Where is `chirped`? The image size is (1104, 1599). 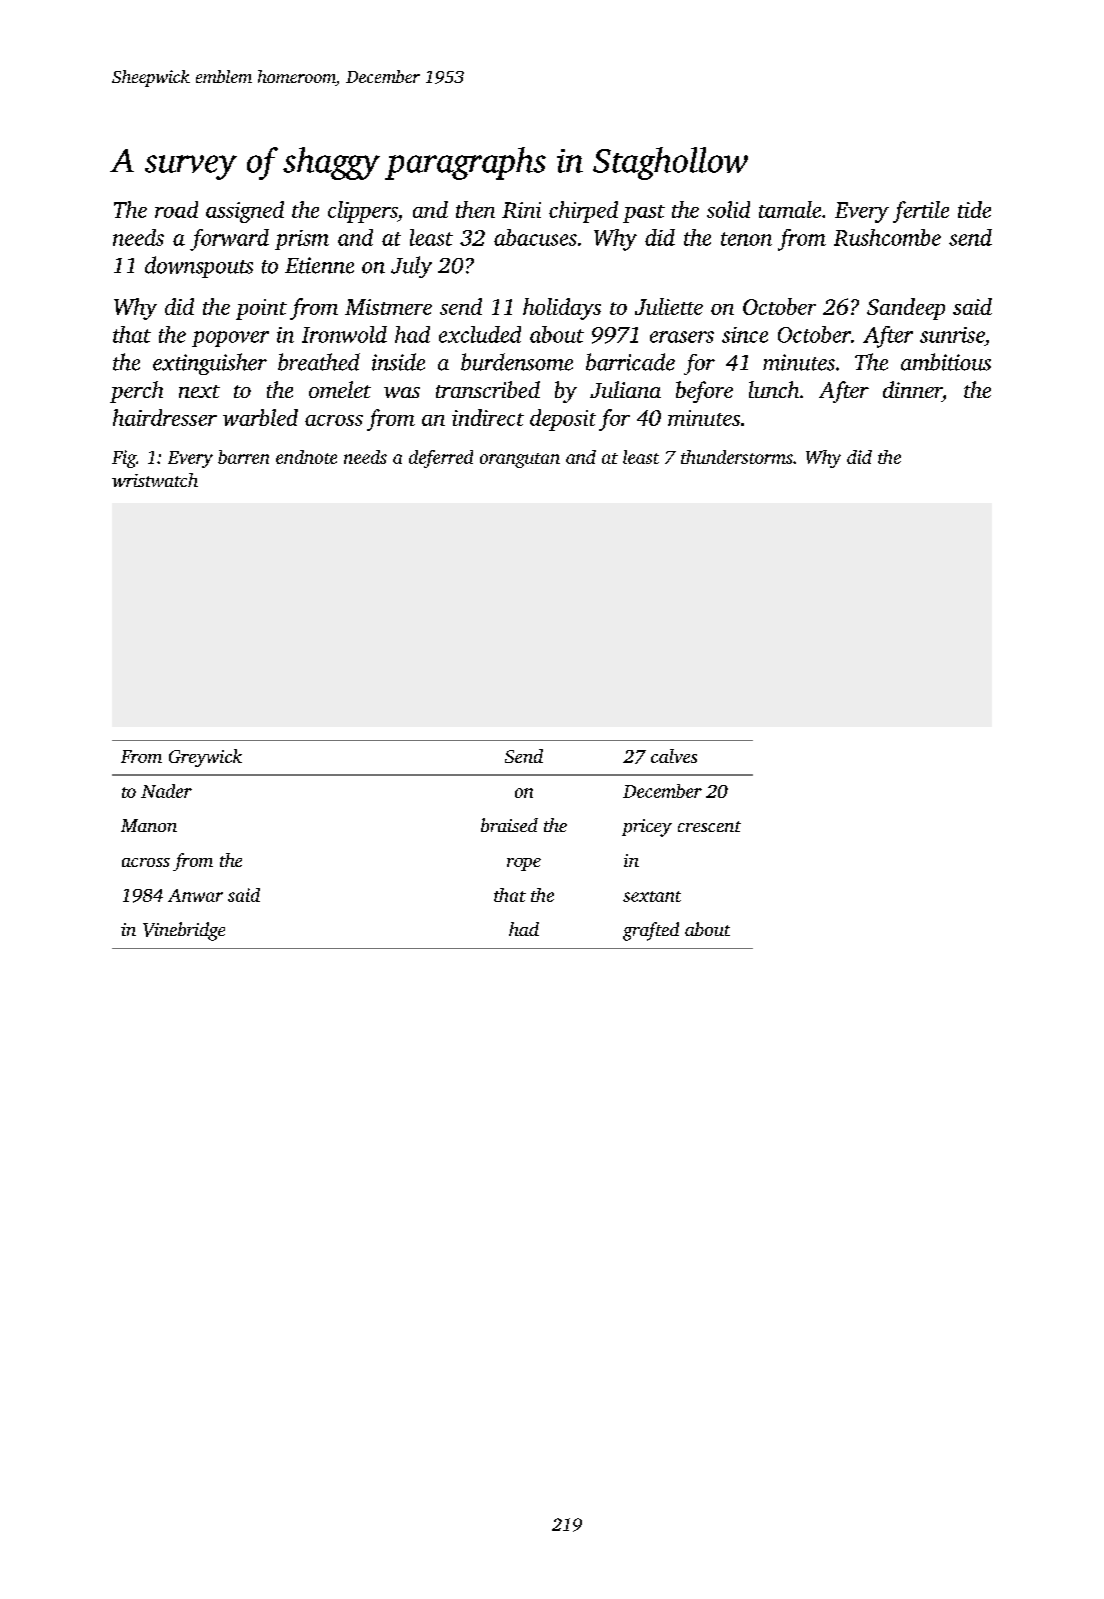
chirped is located at coordinates (583, 212).
